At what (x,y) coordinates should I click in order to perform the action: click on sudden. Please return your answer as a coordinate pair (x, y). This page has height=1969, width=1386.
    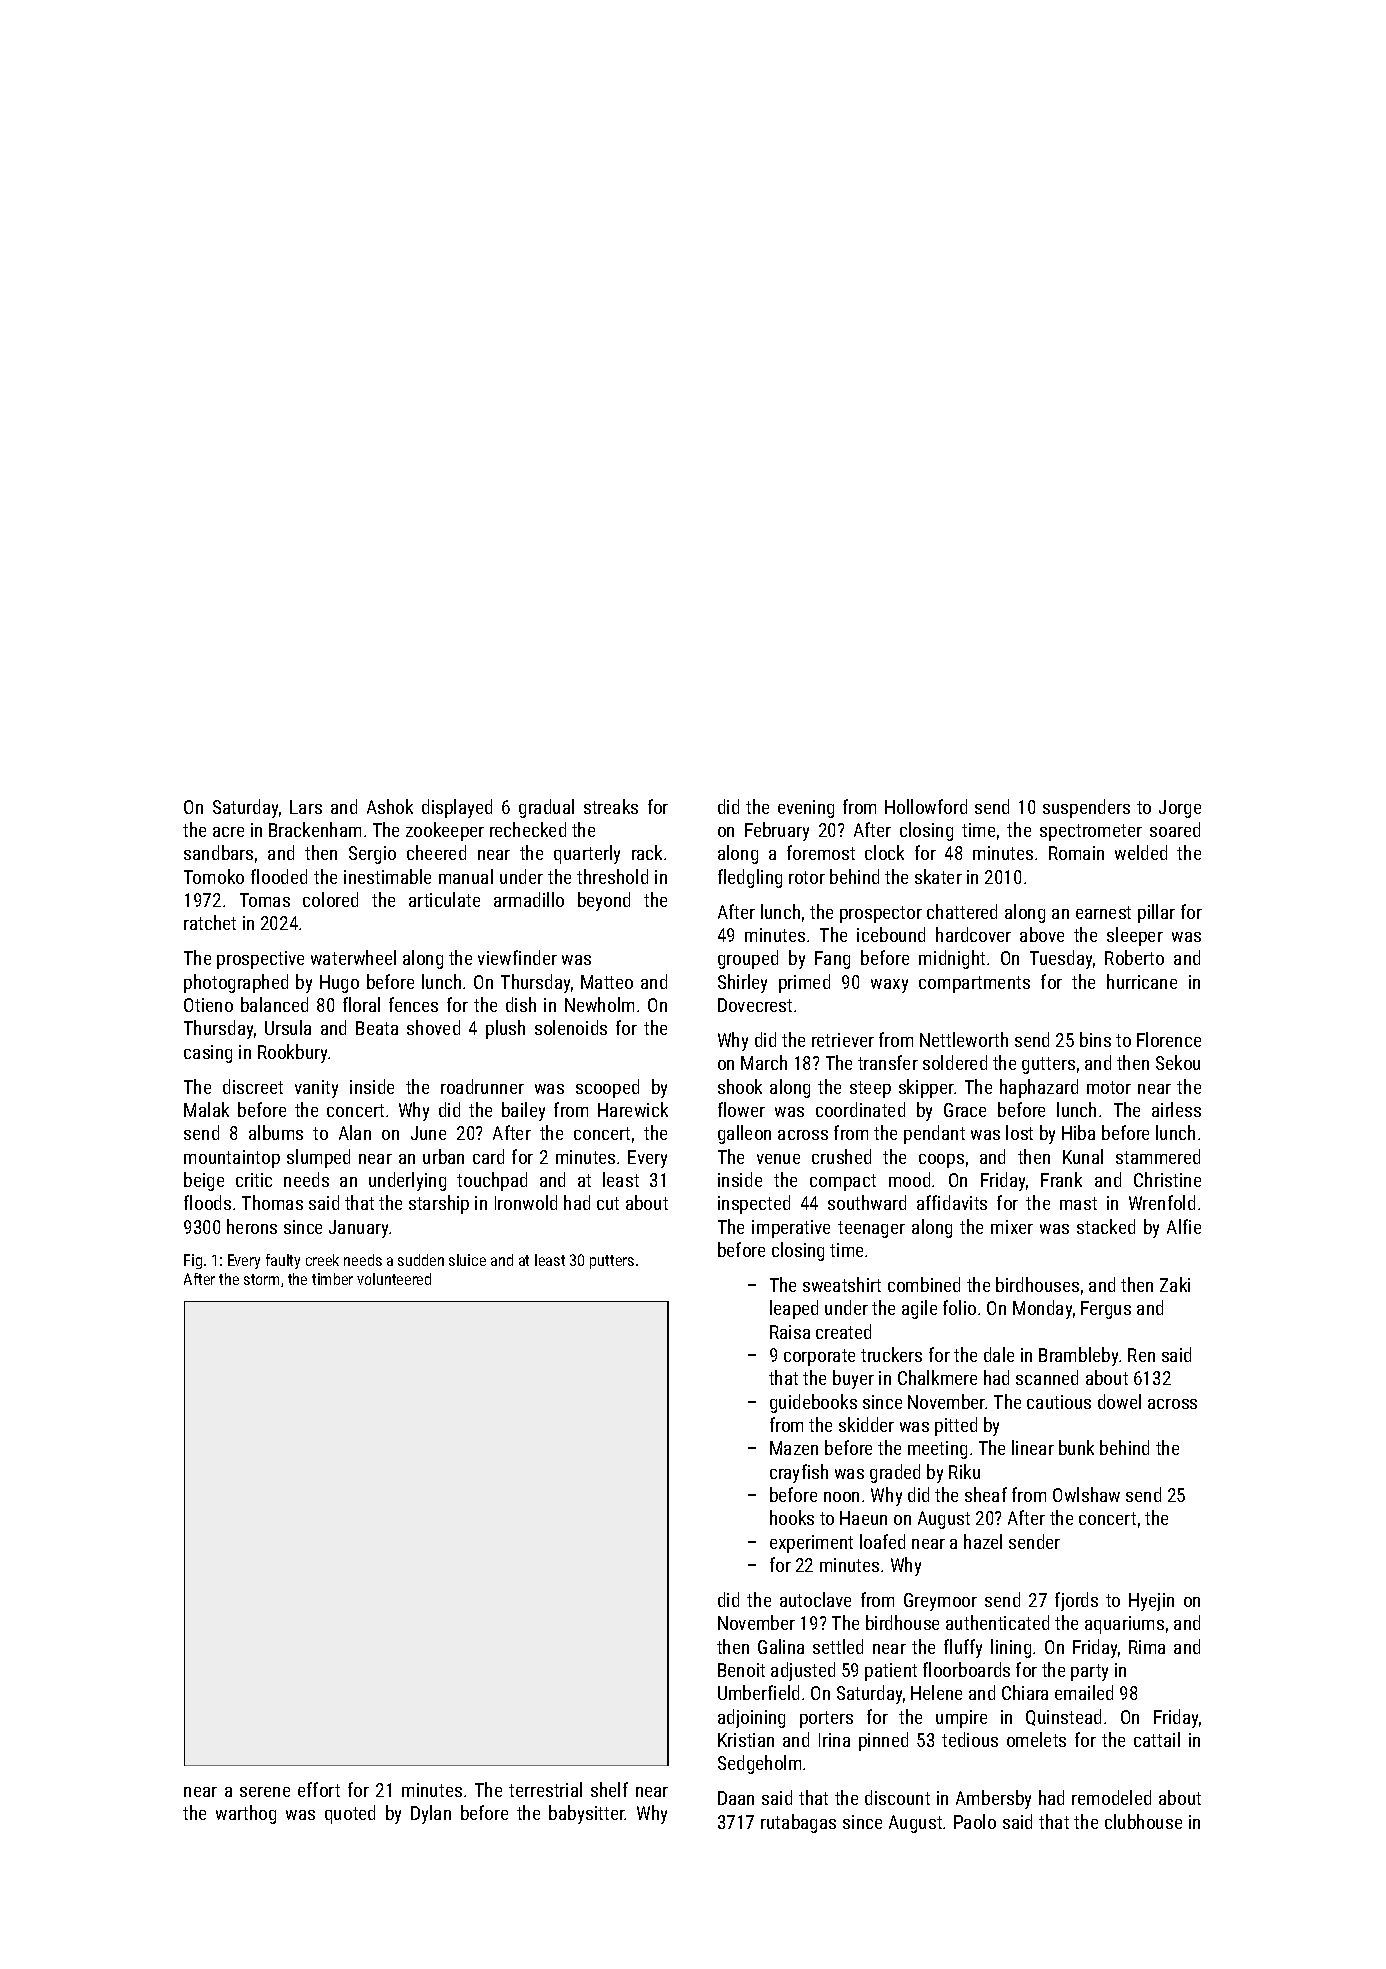
    Looking at the image, I should click on (421, 1260).
